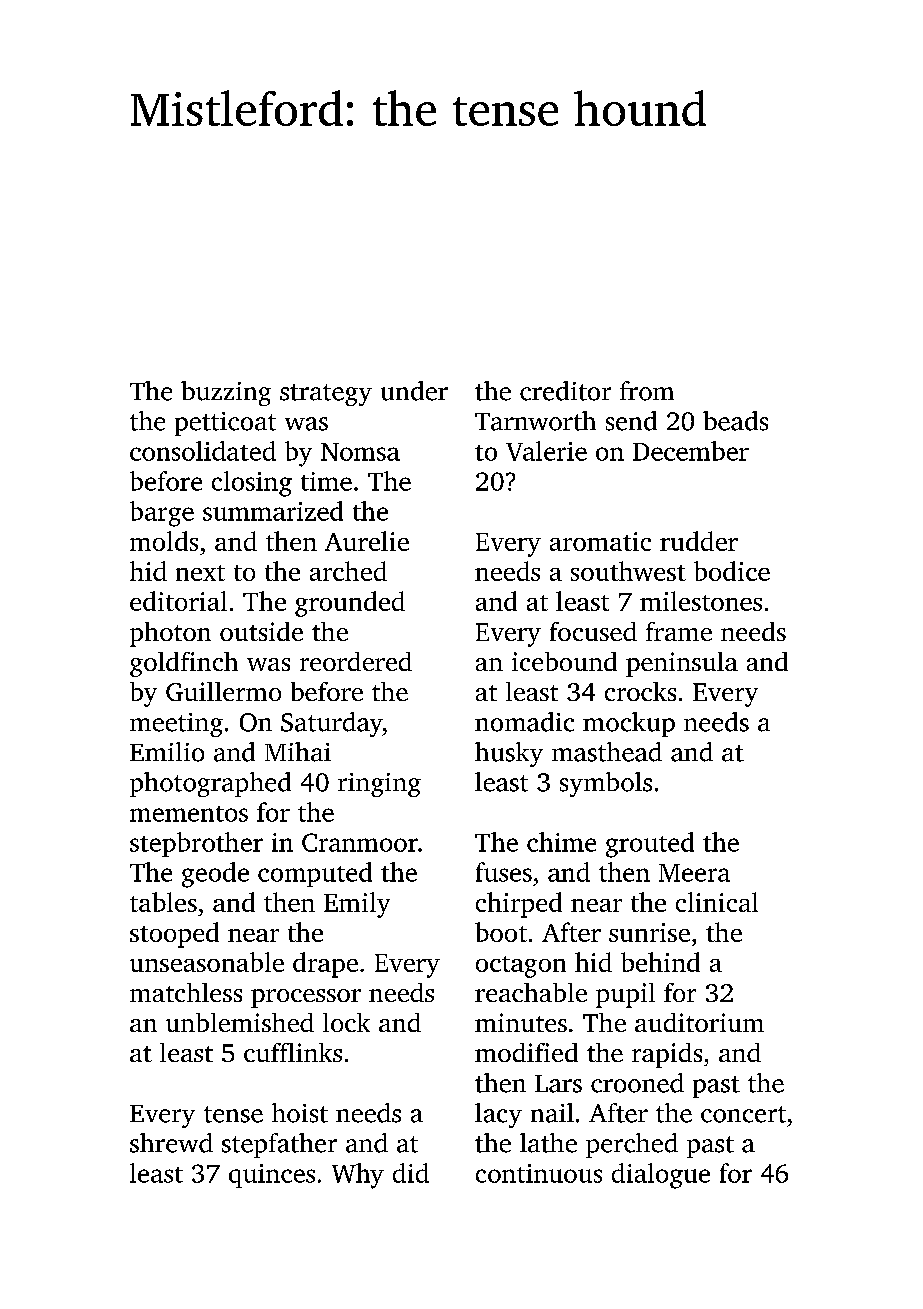  Describe the element at coordinates (682, 664) in the page. I see `peninsula` at that location.
